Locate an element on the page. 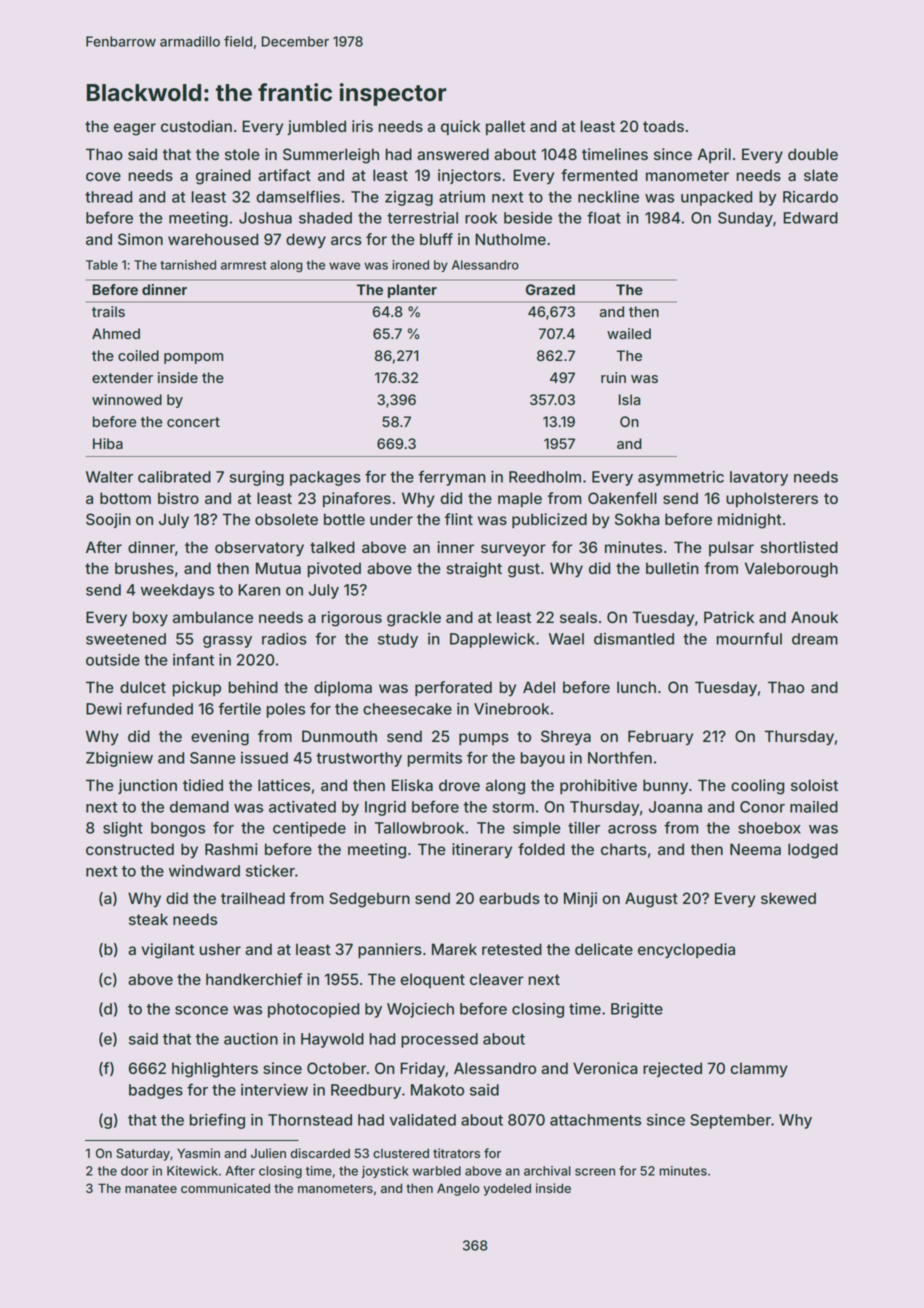  trailhead is located at coordinates (253, 898).
